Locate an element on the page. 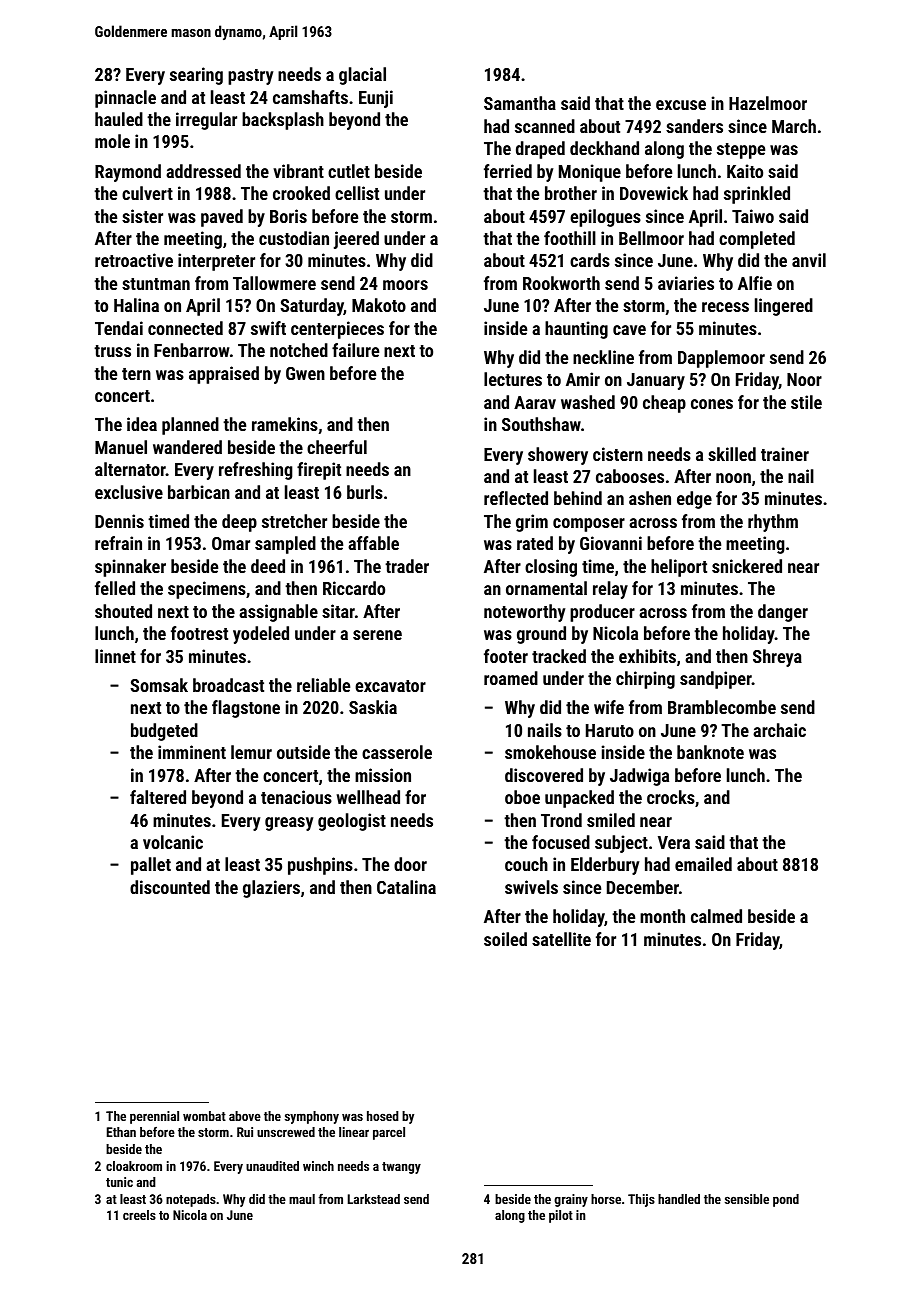  Omar is located at coordinates (231, 543).
